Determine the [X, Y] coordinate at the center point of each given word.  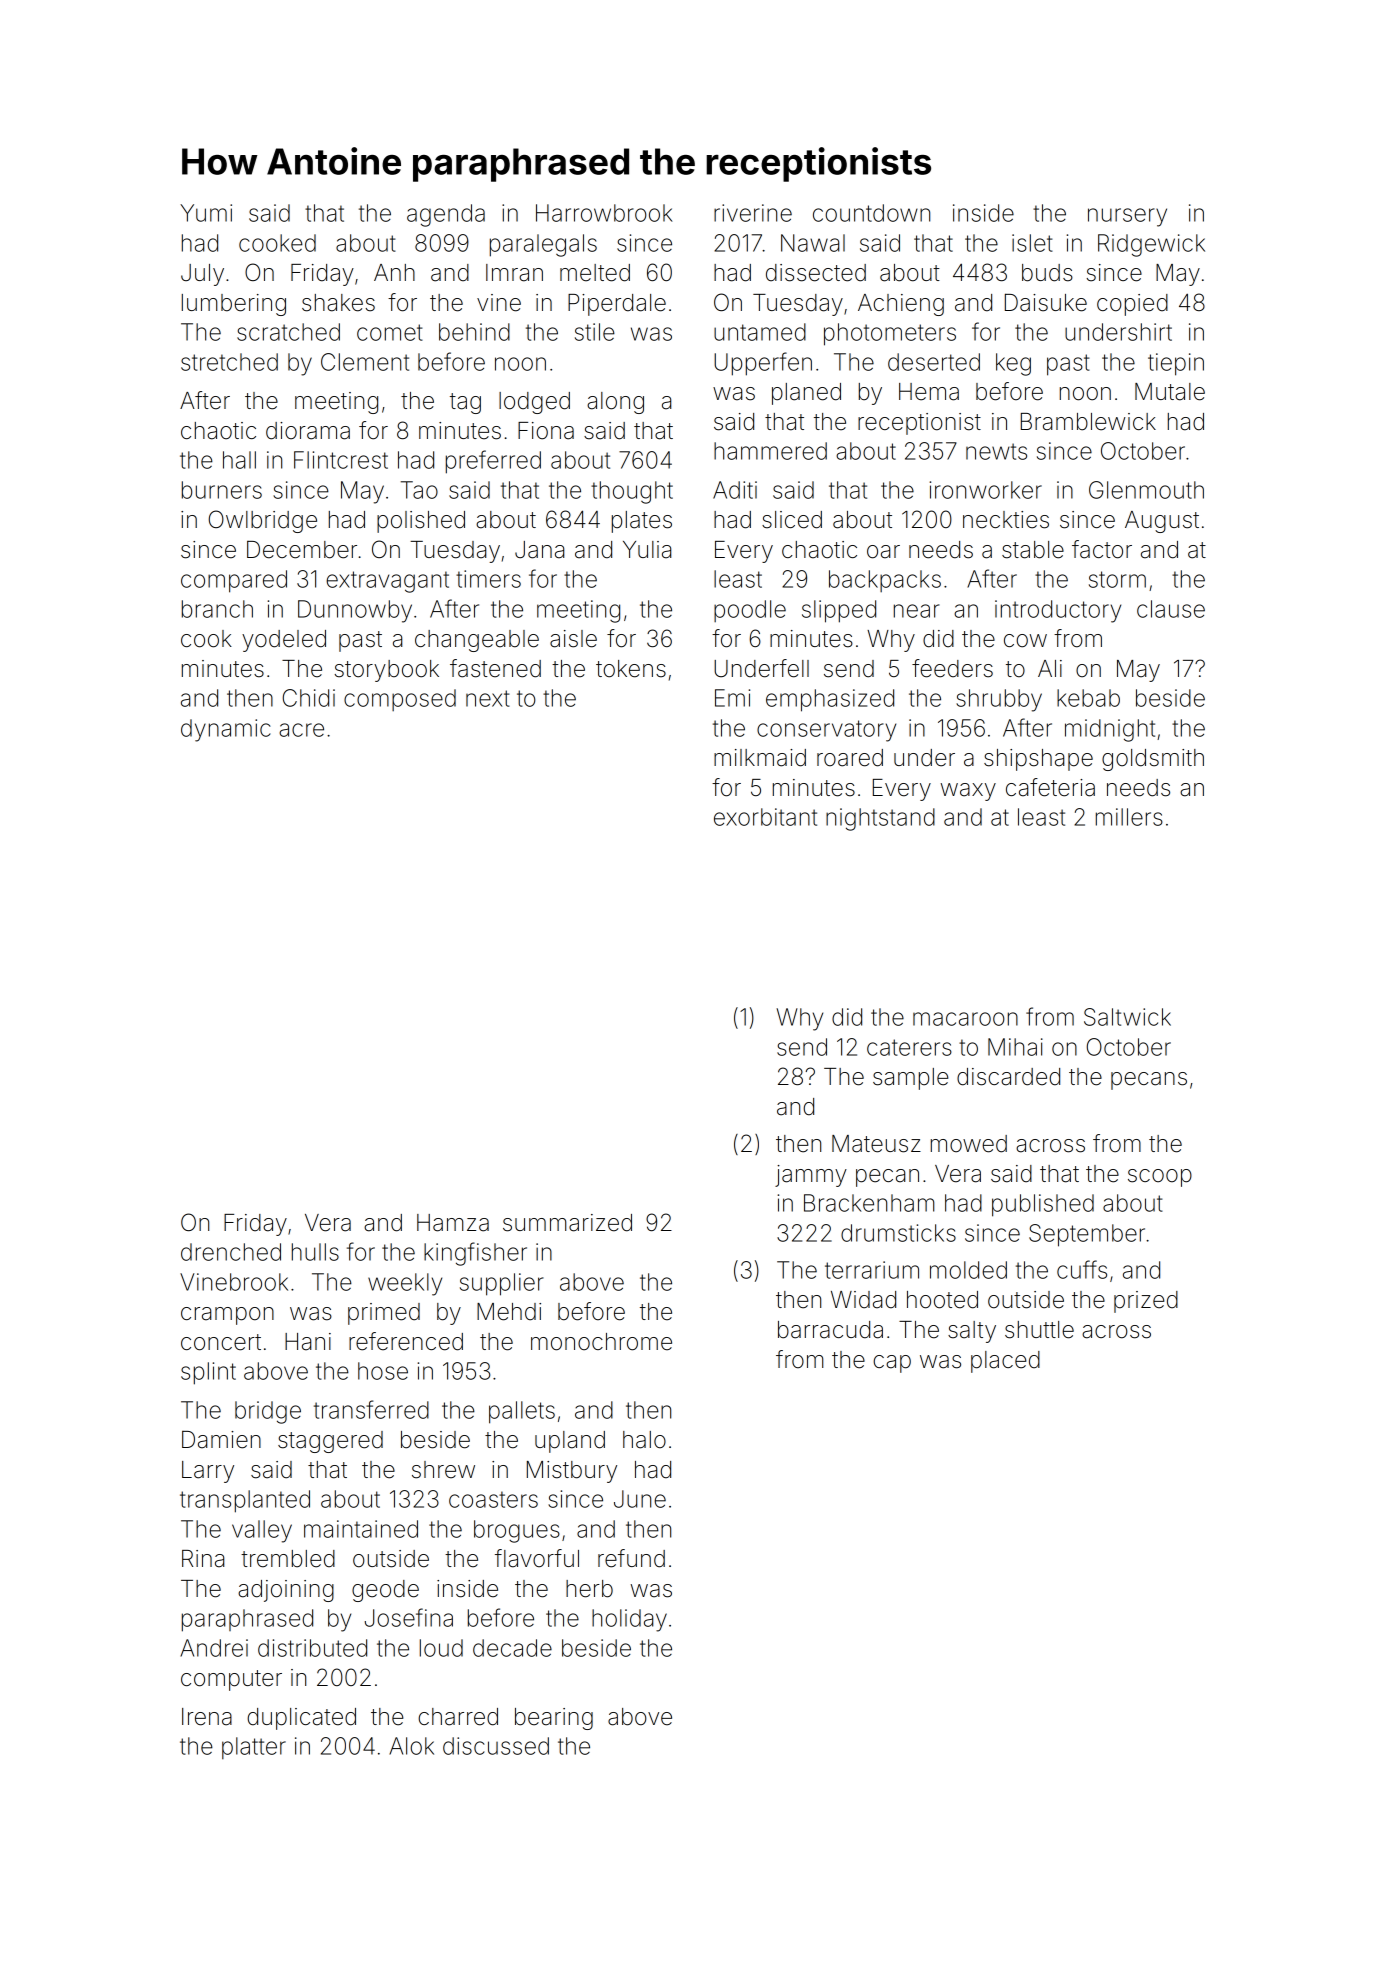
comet [390, 332]
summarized [567, 1223]
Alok [411, 1746]
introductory [1058, 611]
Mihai [1015, 1047]
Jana [539, 550]
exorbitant [765, 817]
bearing [554, 1719]
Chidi [309, 698]
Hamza [453, 1223]
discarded [1008, 1077]
